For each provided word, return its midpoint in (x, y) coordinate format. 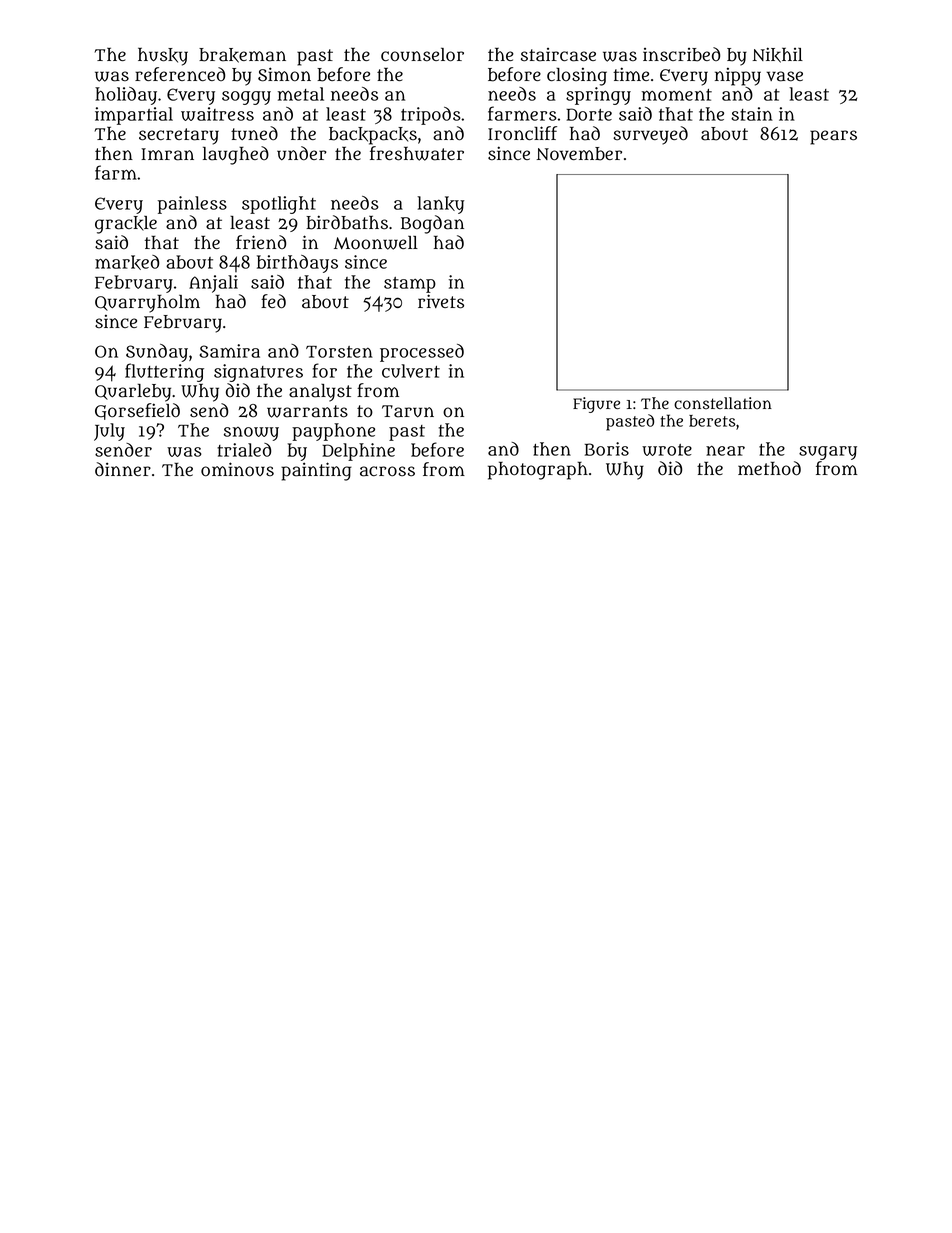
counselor (422, 55)
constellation (723, 403)
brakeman (242, 55)
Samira (229, 351)
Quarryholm (147, 304)
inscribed (681, 54)
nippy (738, 77)
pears (833, 137)
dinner (123, 469)
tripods (431, 116)
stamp (410, 285)
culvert (411, 371)
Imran (167, 154)
